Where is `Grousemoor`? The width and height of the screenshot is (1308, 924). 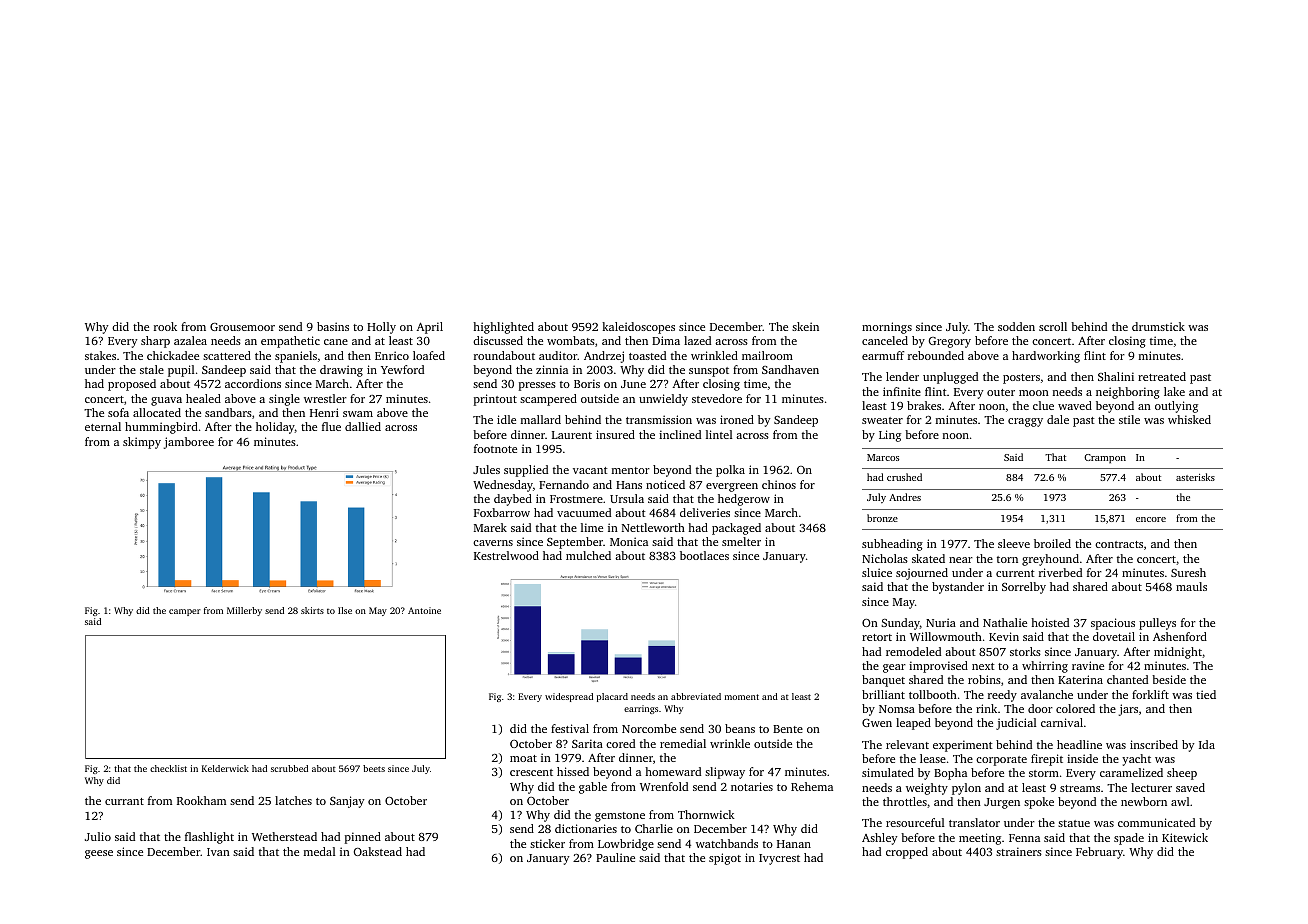
Grousemoor is located at coordinates (242, 327).
